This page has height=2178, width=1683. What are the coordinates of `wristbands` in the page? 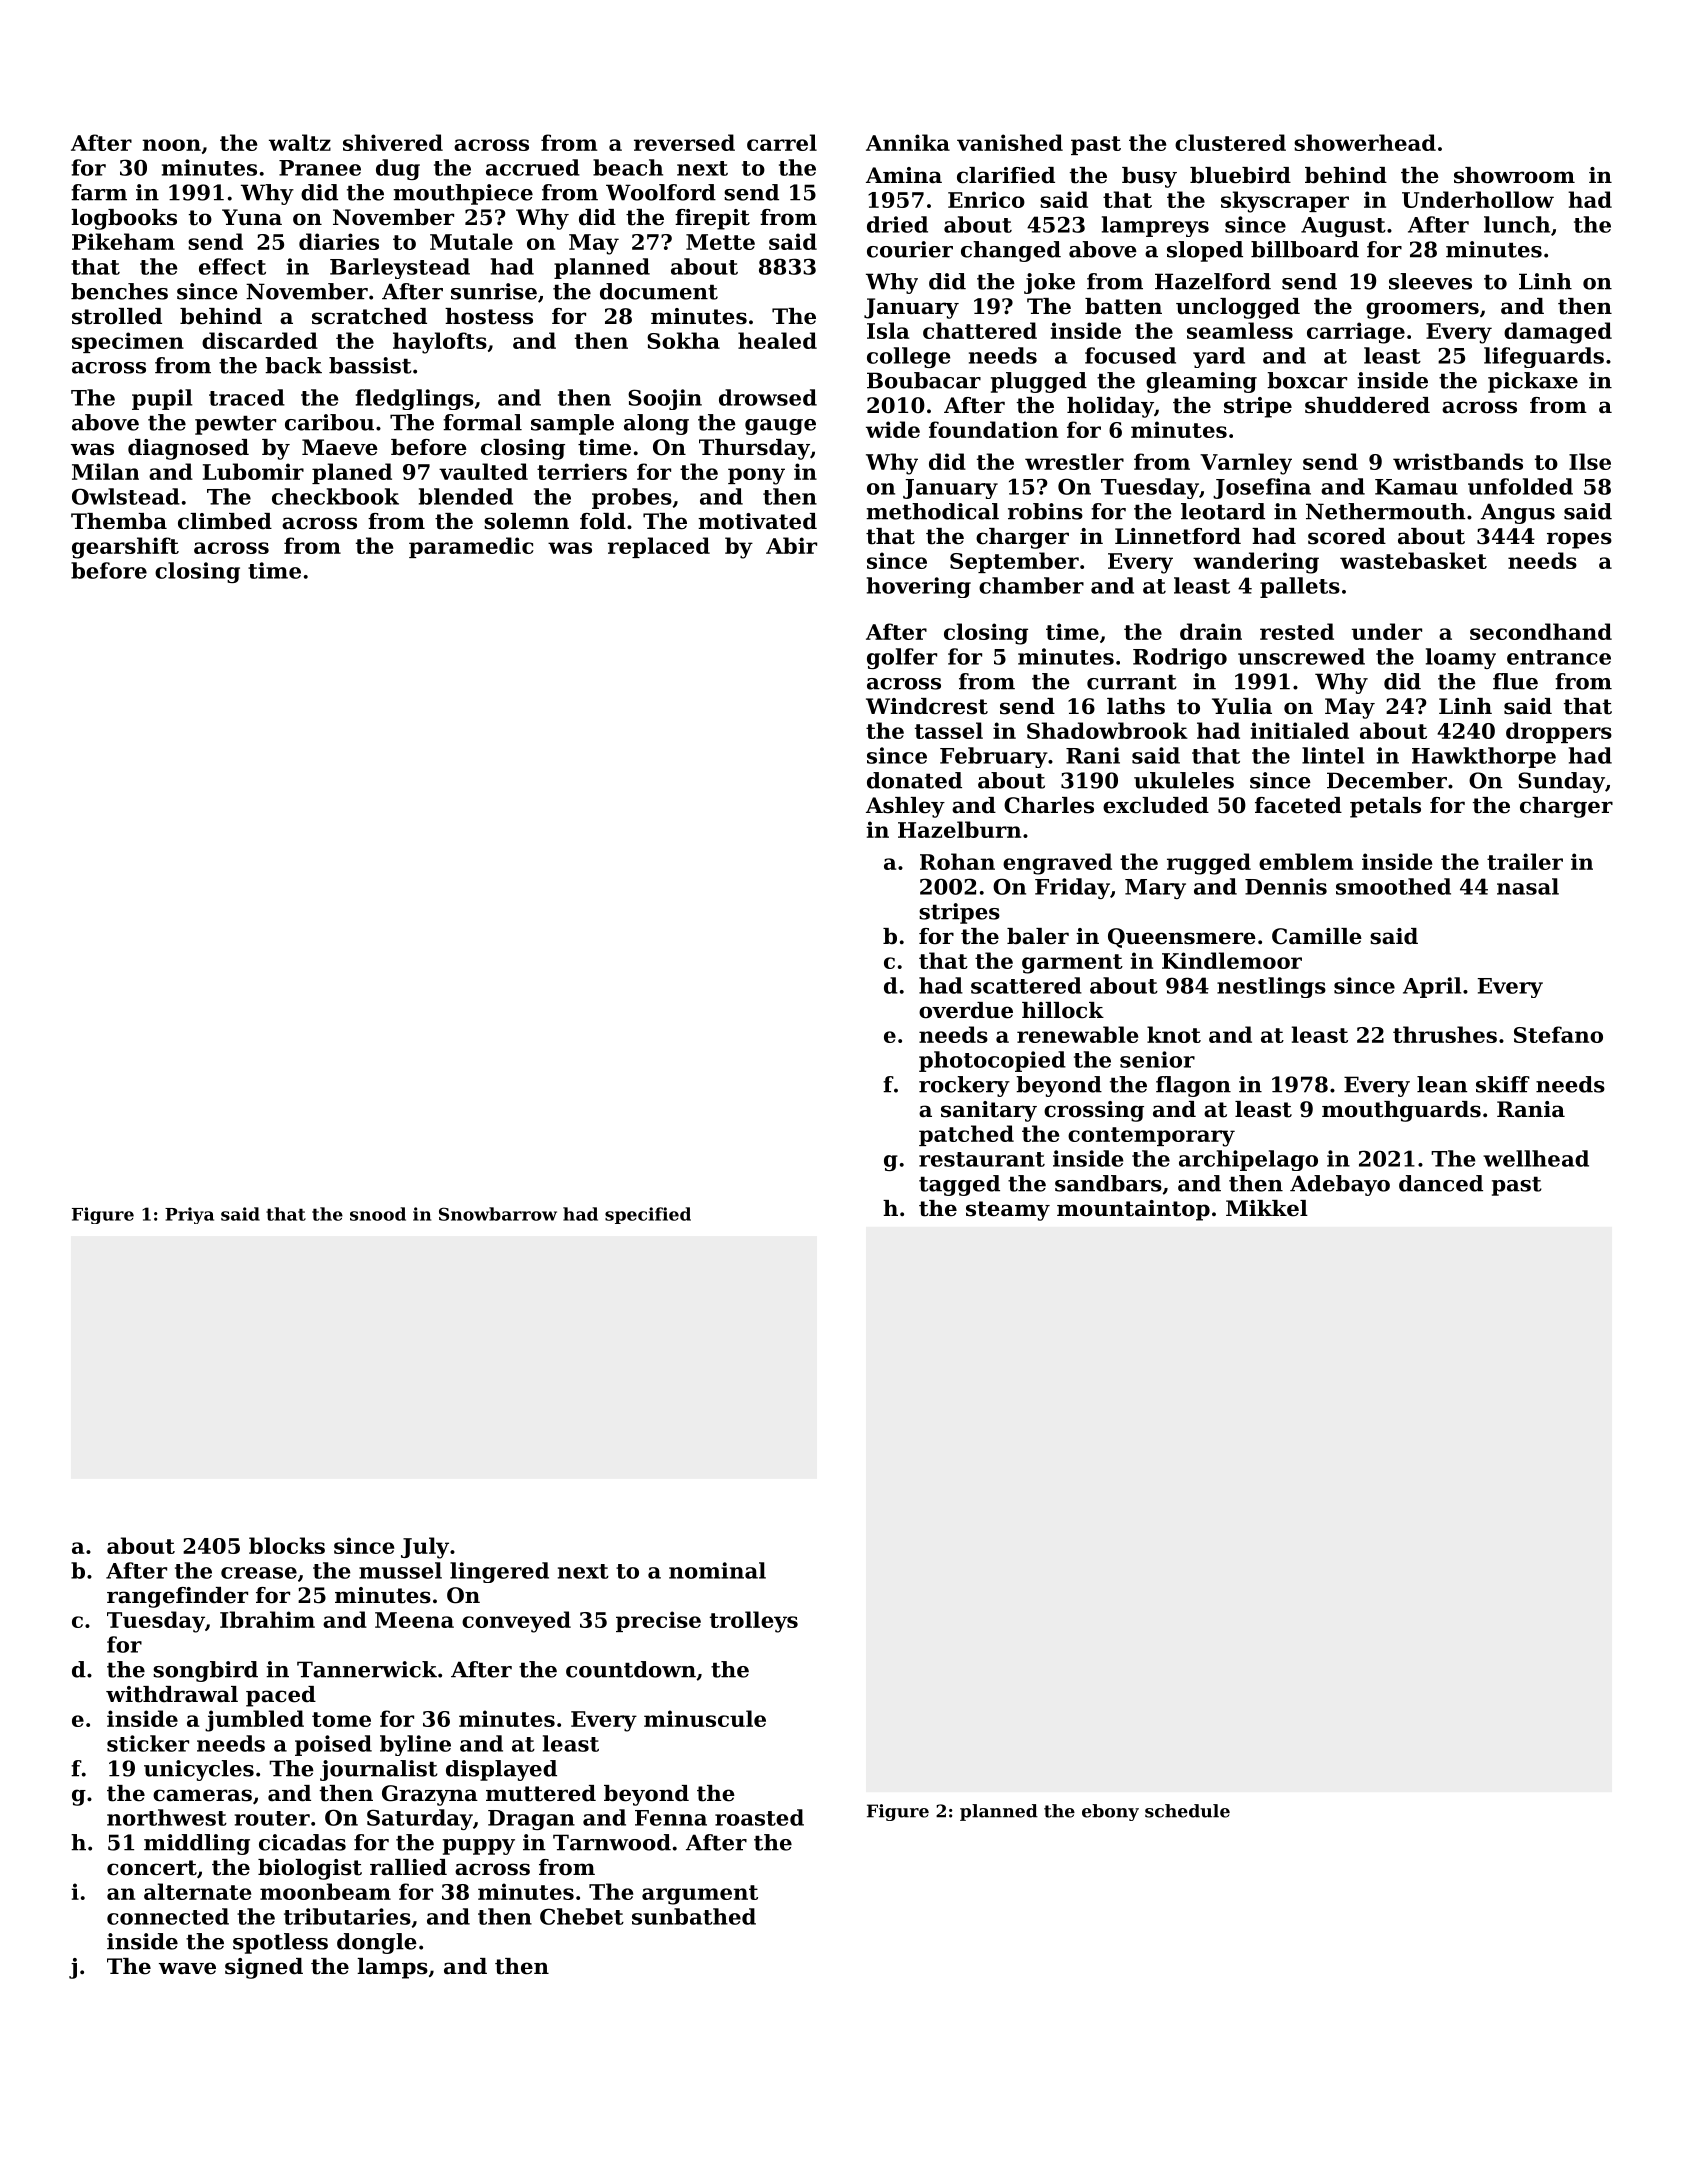 It's located at (1458, 461).
